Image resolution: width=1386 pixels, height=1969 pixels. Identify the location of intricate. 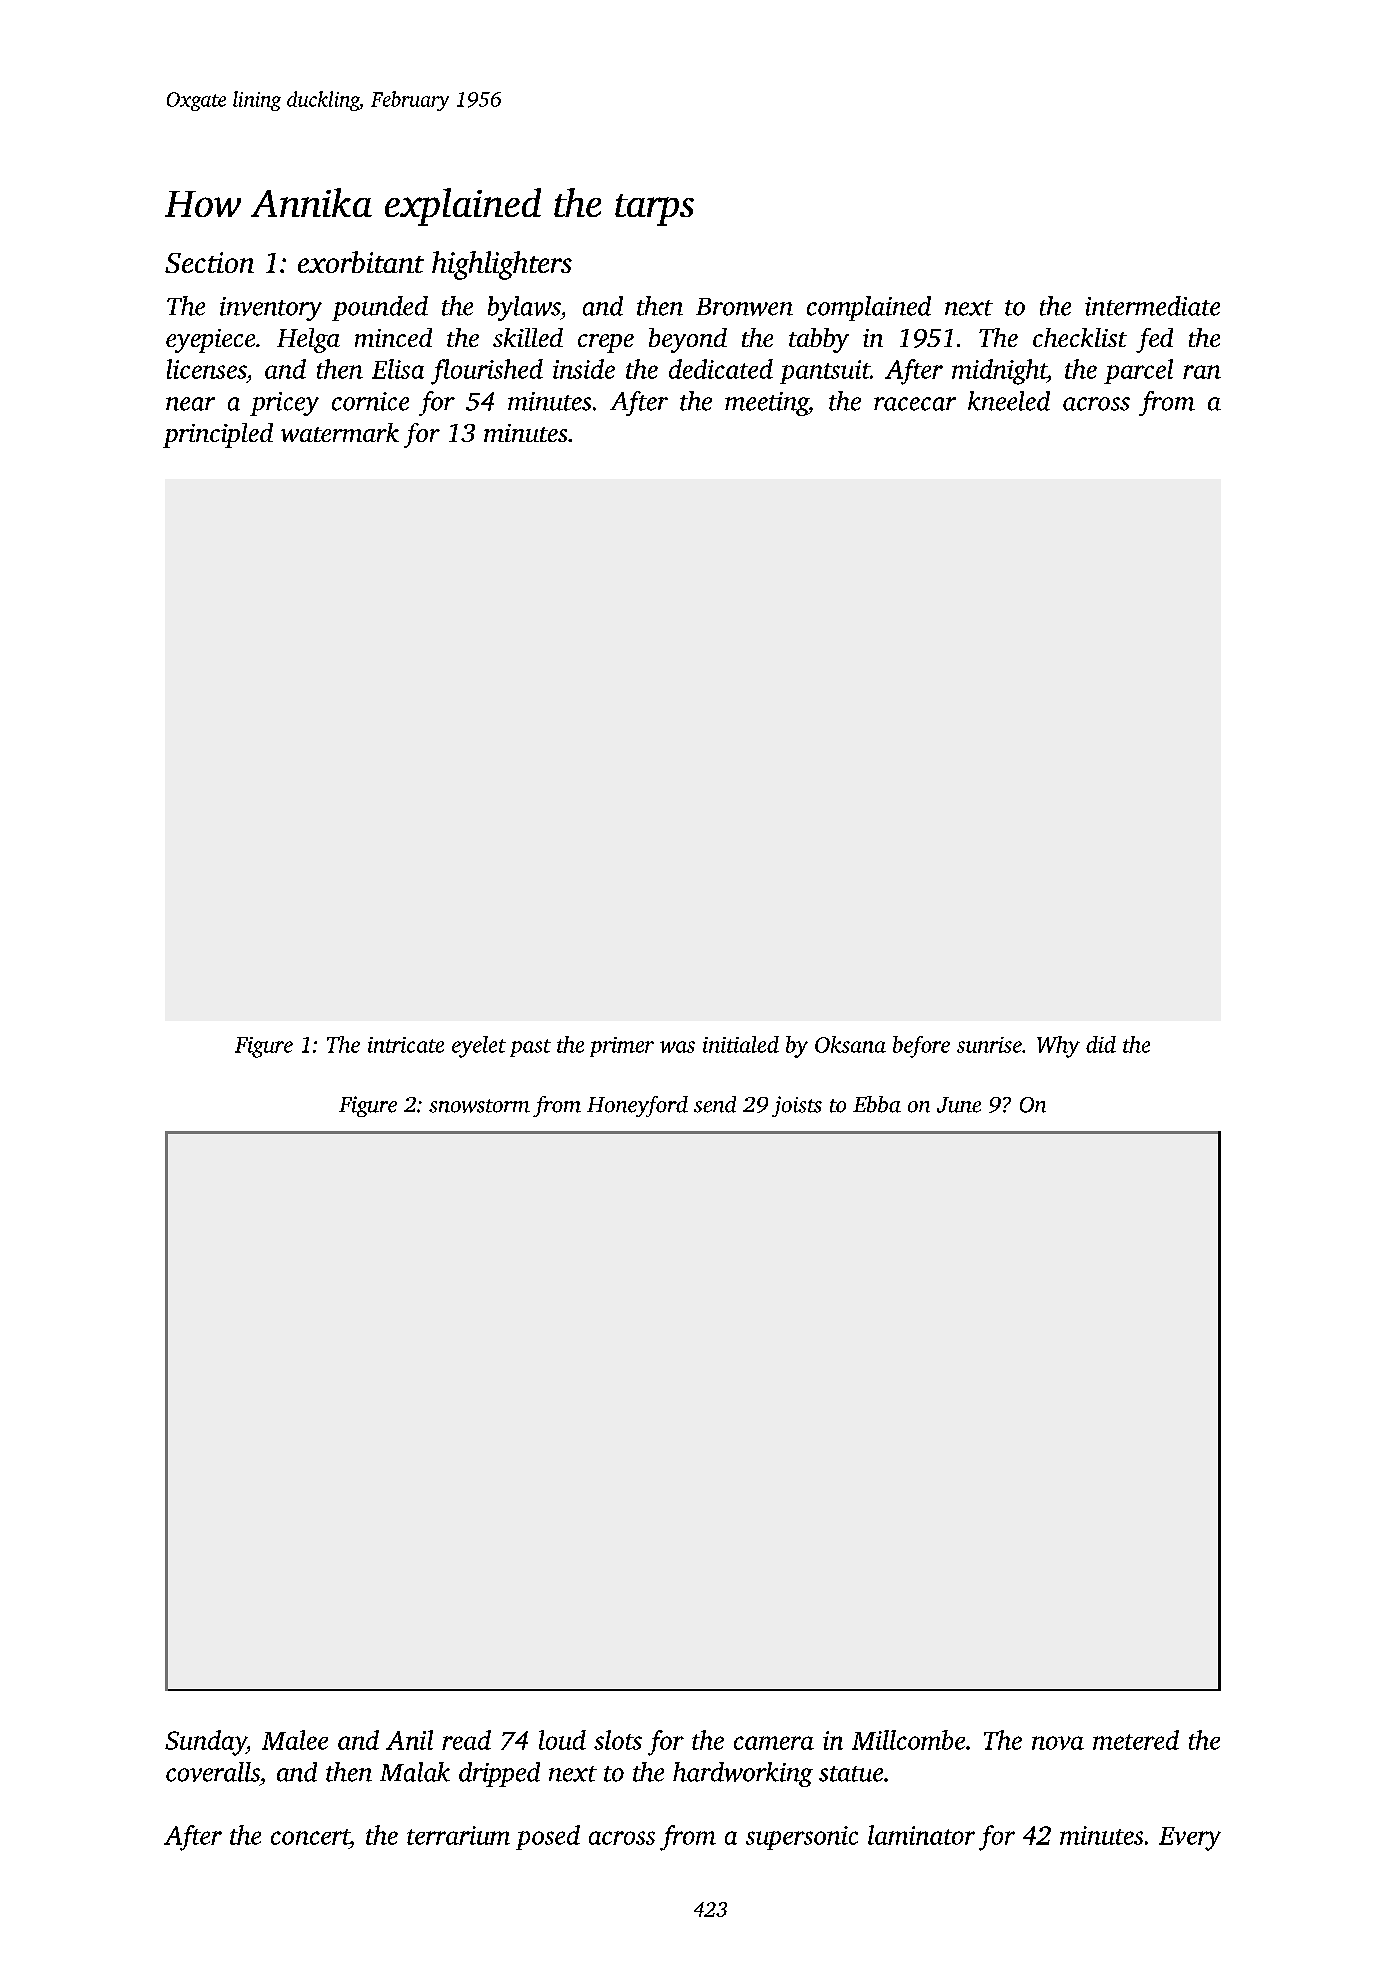
(406, 1045).
